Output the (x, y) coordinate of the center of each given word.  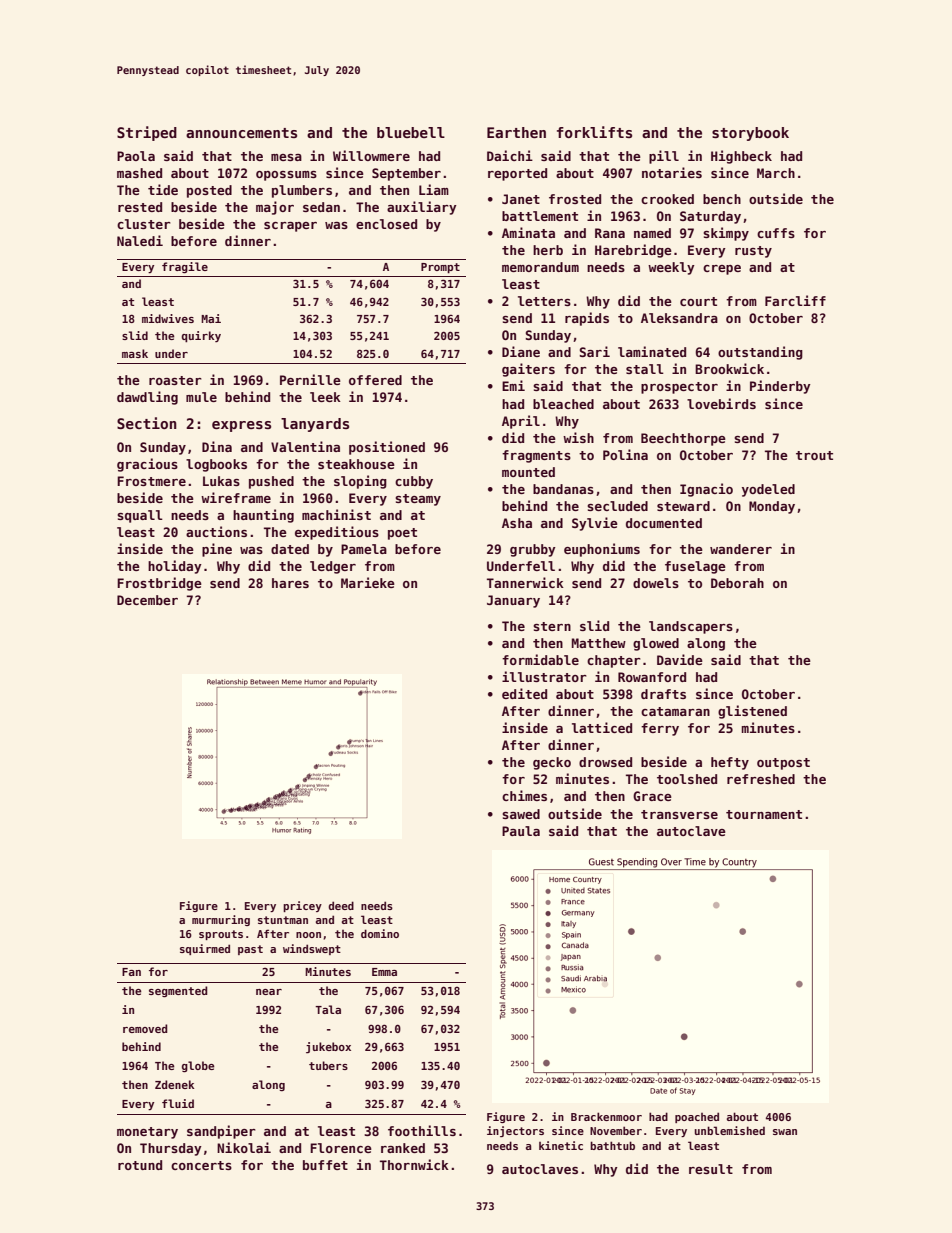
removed (145, 1028)
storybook (750, 134)
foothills (422, 1130)
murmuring (221, 920)
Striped (147, 133)
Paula (521, 831)
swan (785, 1132)
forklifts (594, 132)
